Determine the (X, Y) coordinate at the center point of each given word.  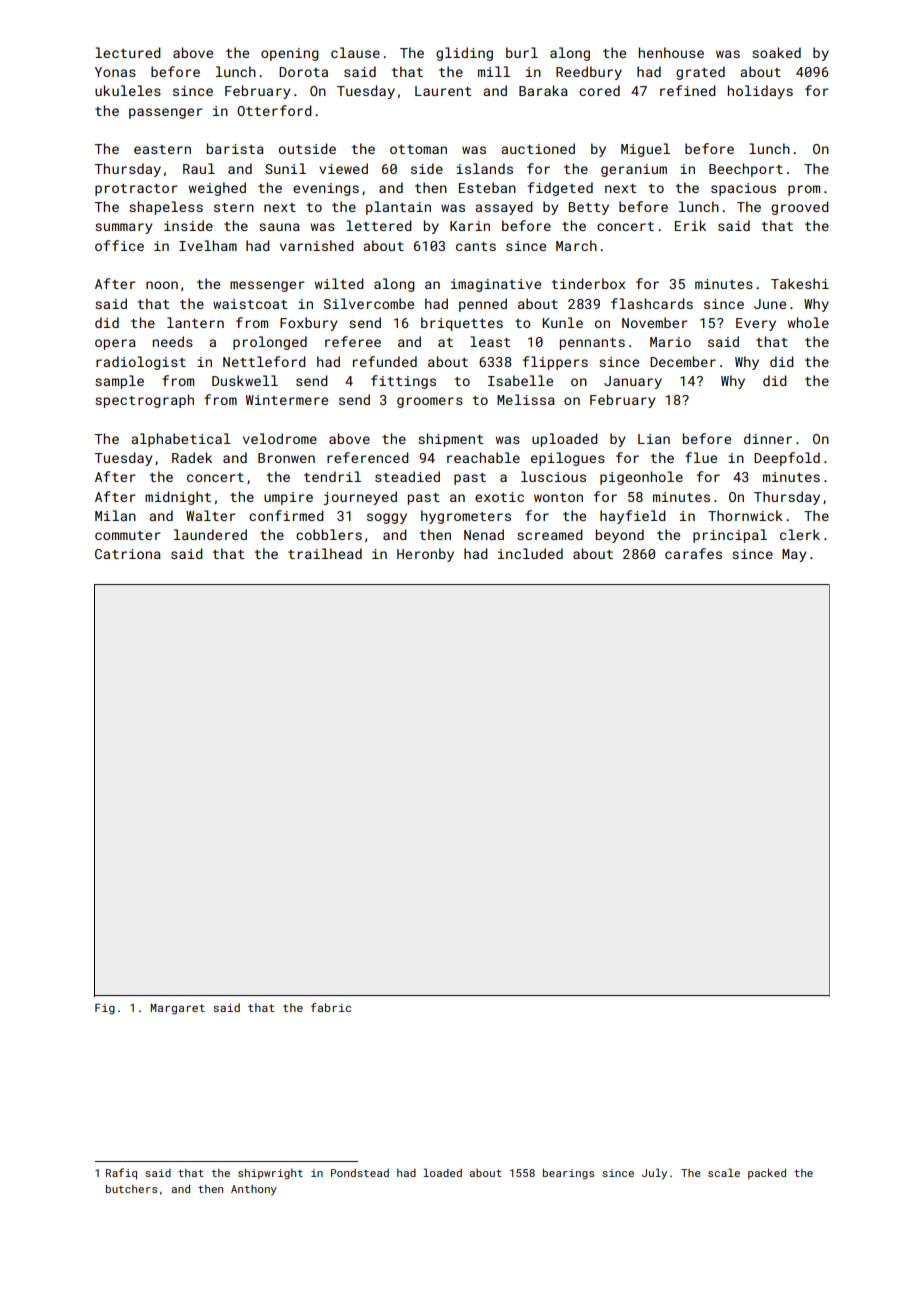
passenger (166, 113)
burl (522, 52)
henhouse (671, 52)
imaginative (496, 285)
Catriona (128, 554)
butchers (131, 1189)
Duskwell (245, 380)
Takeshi (800, 283)
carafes (693, 553)
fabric (331, 1007)
